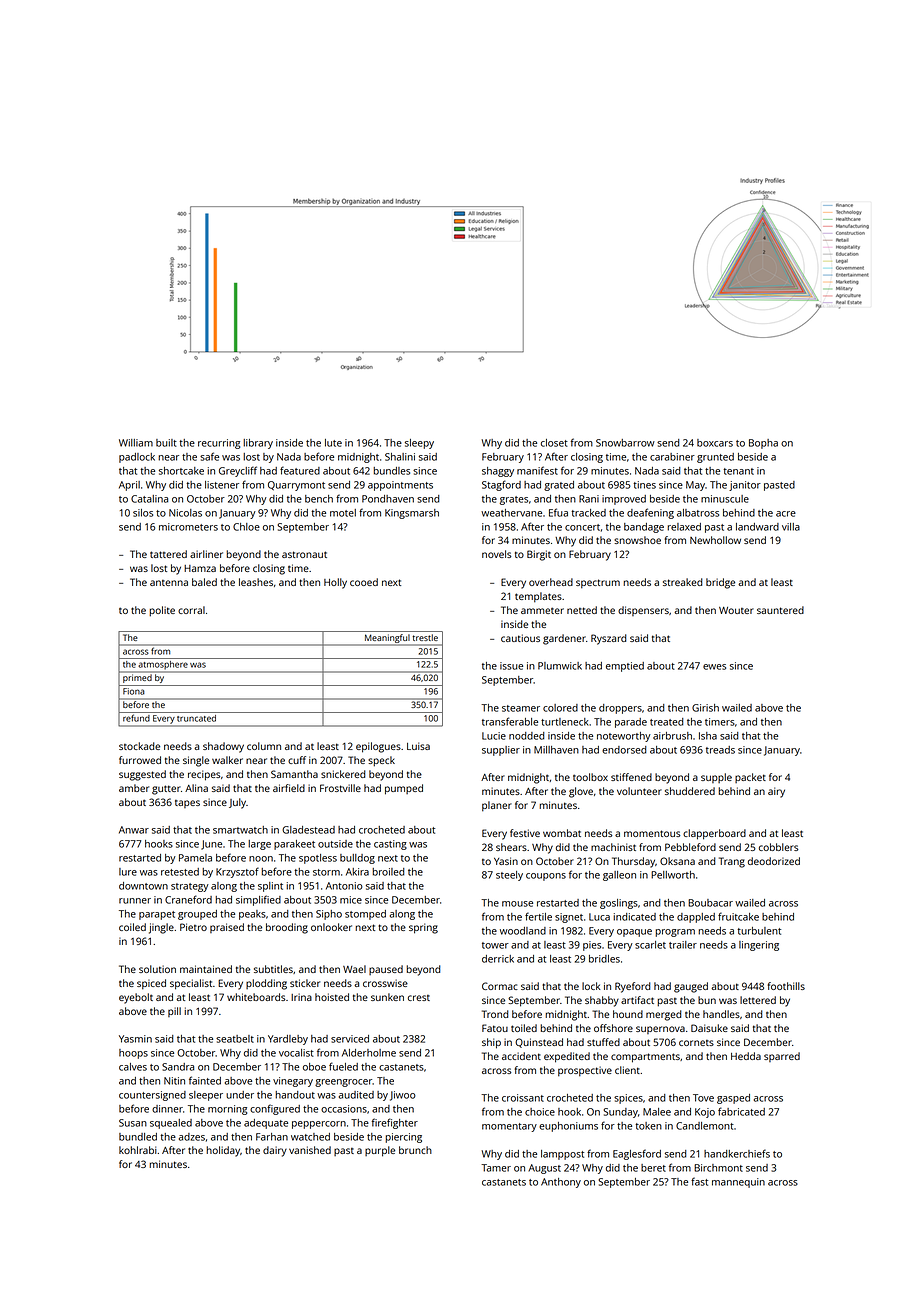 The image size is (924, 1308). I want to click on derrick, so click(498, 959).
